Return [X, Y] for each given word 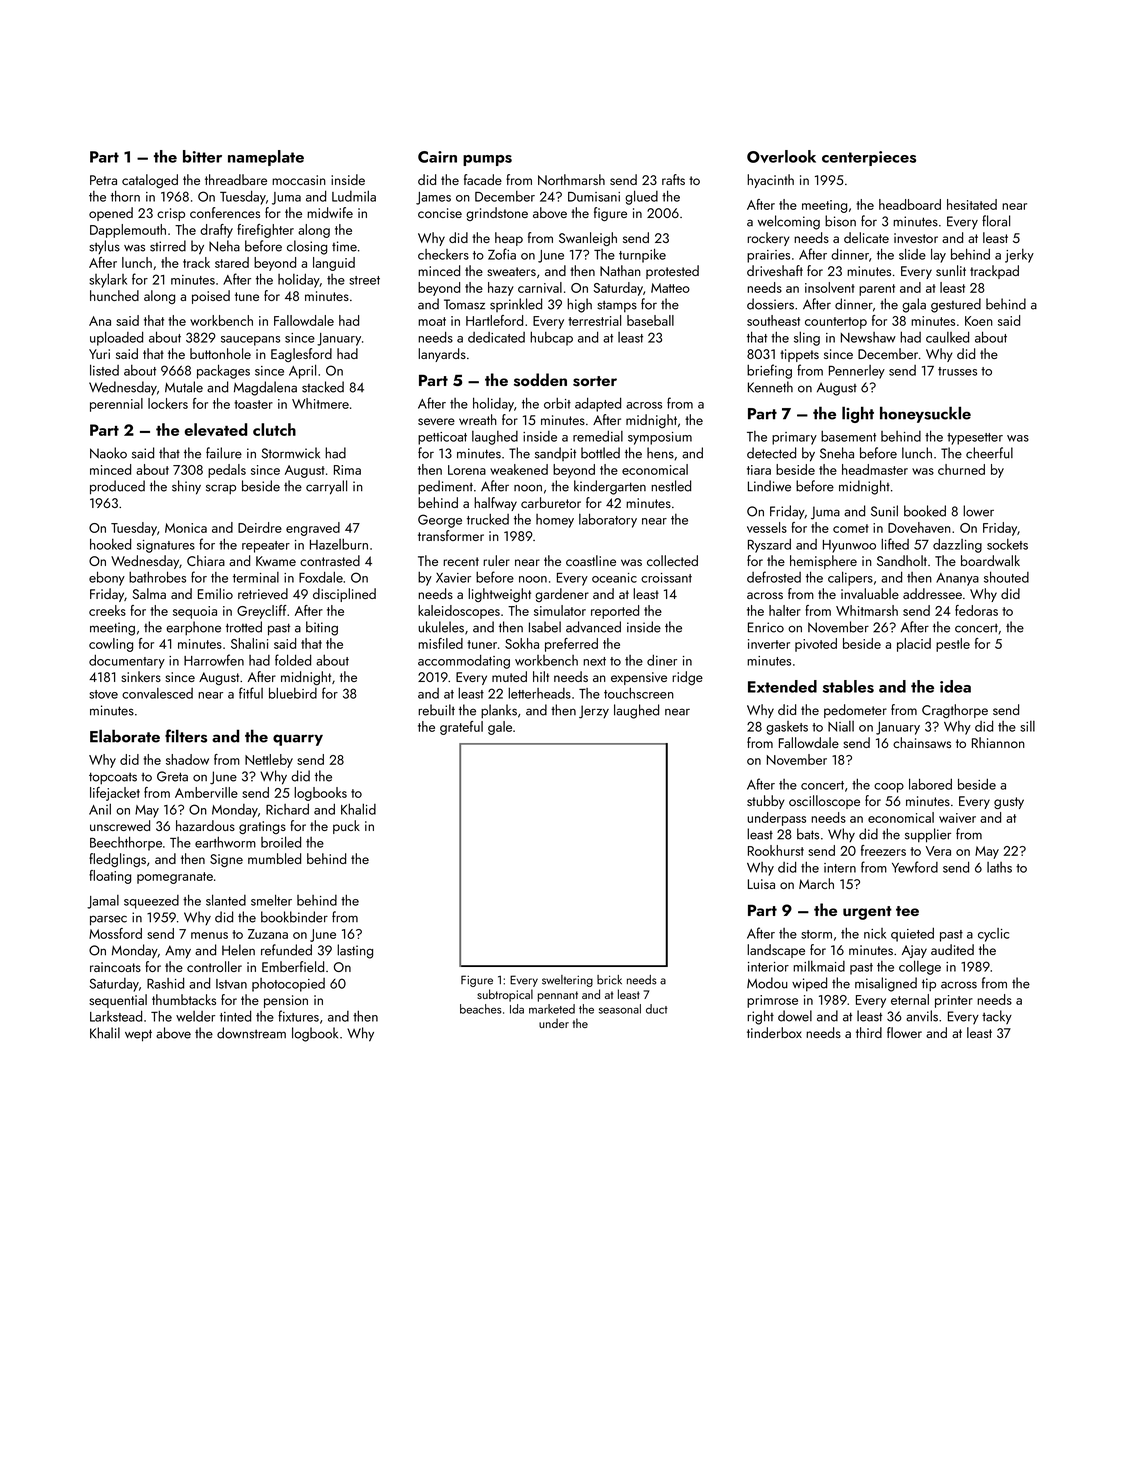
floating [110, 877]
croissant [666, 578]
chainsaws [922, 742]
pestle [953, 645]
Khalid [358, 809]
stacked [323, 387]
